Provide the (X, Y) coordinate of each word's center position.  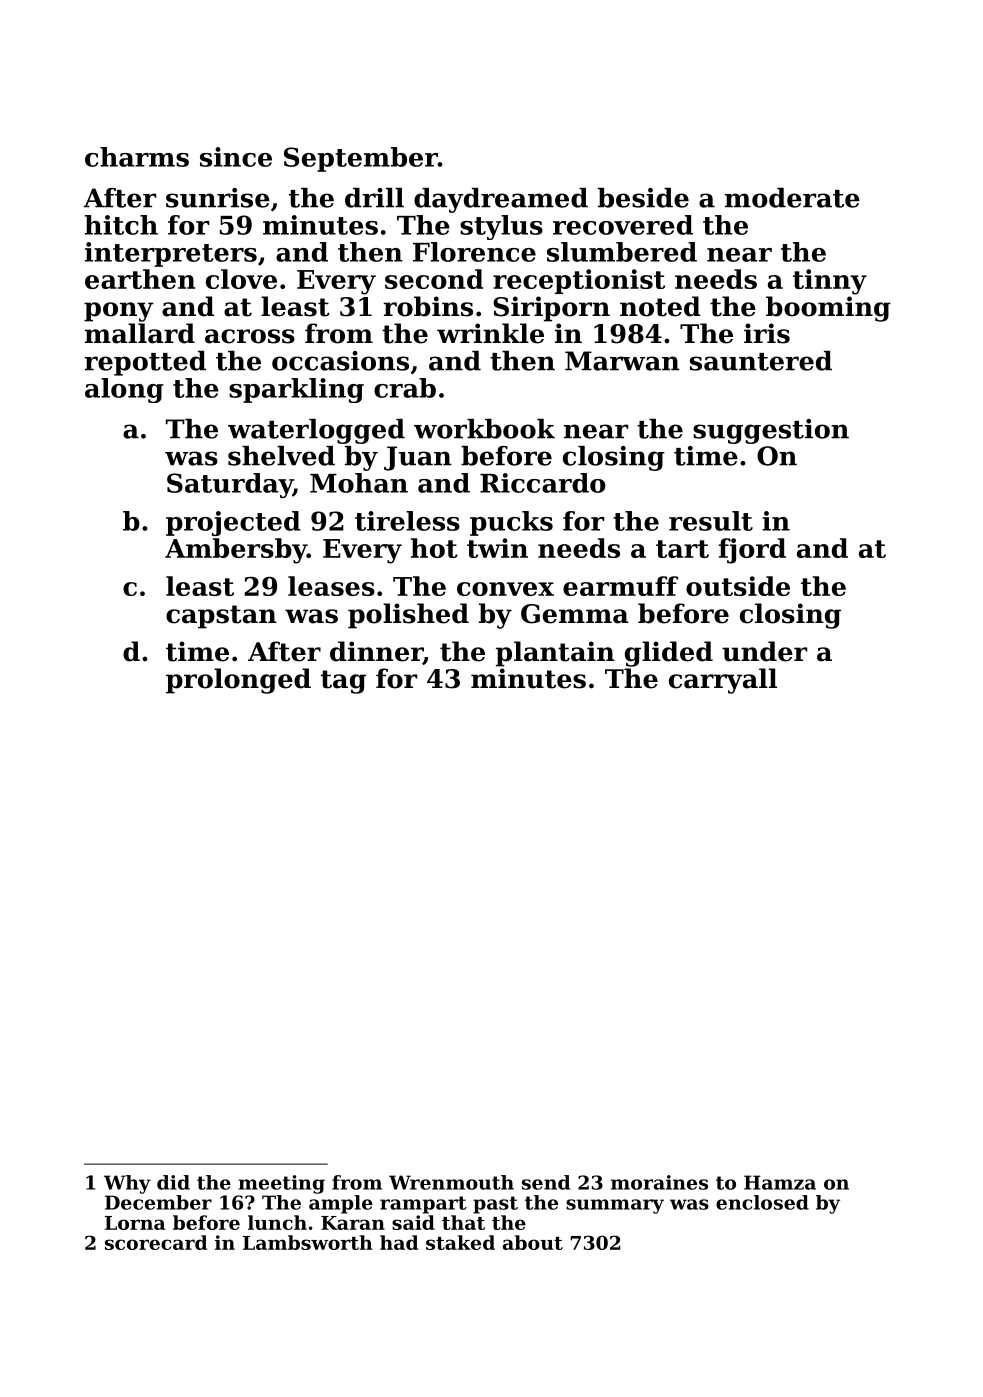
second (434, 279)
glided (669, 654)
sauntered (761, 361)
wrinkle (490, 333)
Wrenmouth (451, 1182)
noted (660, 306)
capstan (221, 617)
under (765, 651)
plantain (555, 654)
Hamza (780, 1182)
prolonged (238, 681)
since (236, 157)
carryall (723, 681)
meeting (281, 1184)
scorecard (156, 1242)
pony (119, 312)
